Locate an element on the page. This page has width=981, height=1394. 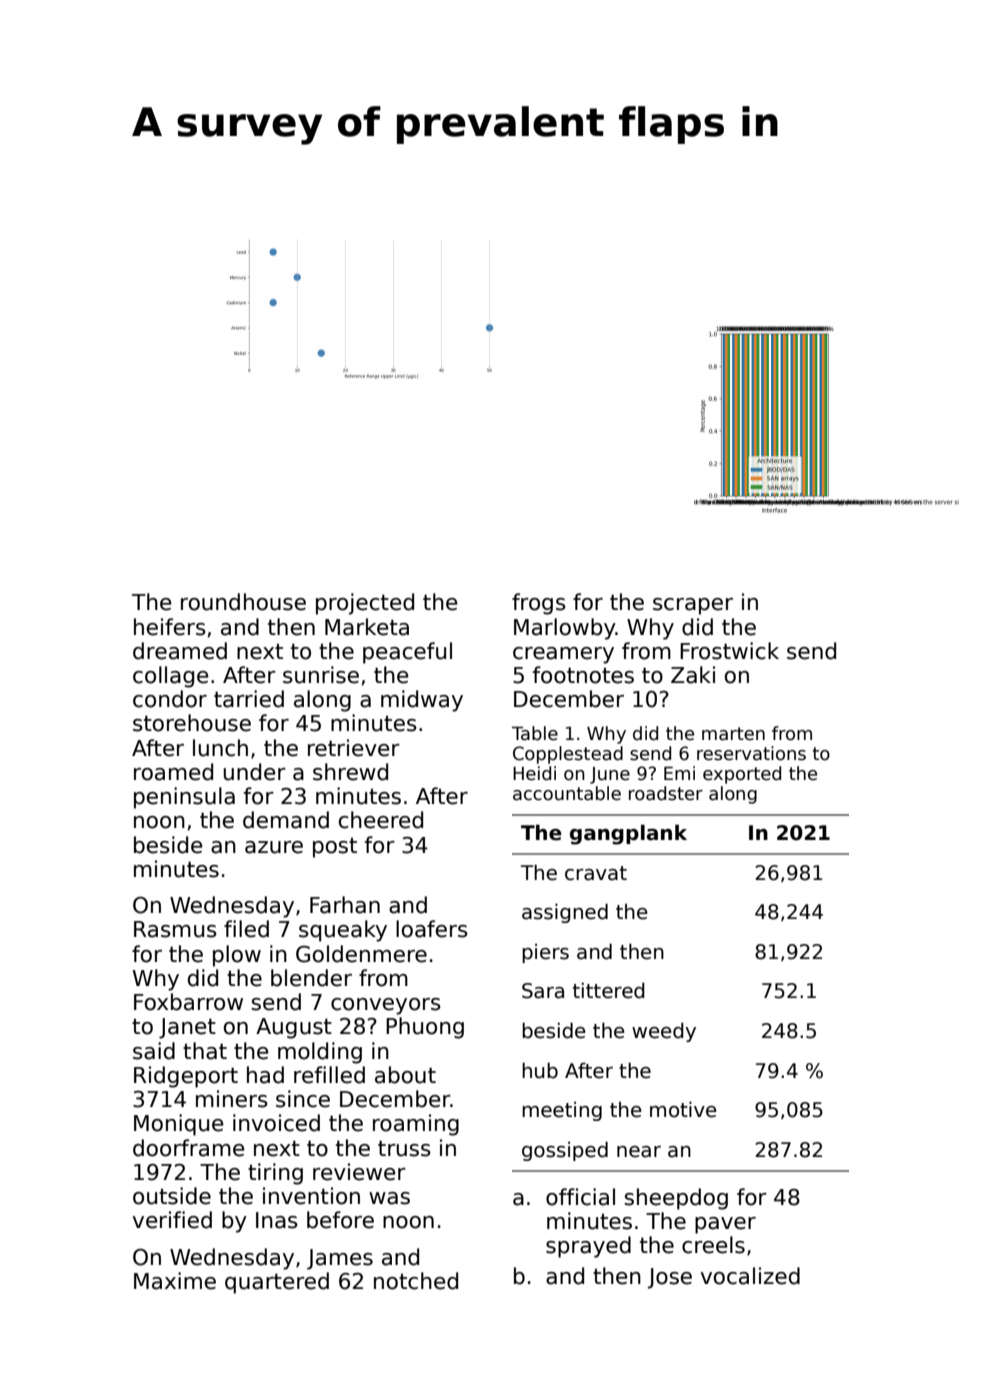
azure is located at coordinates (274, 847).
